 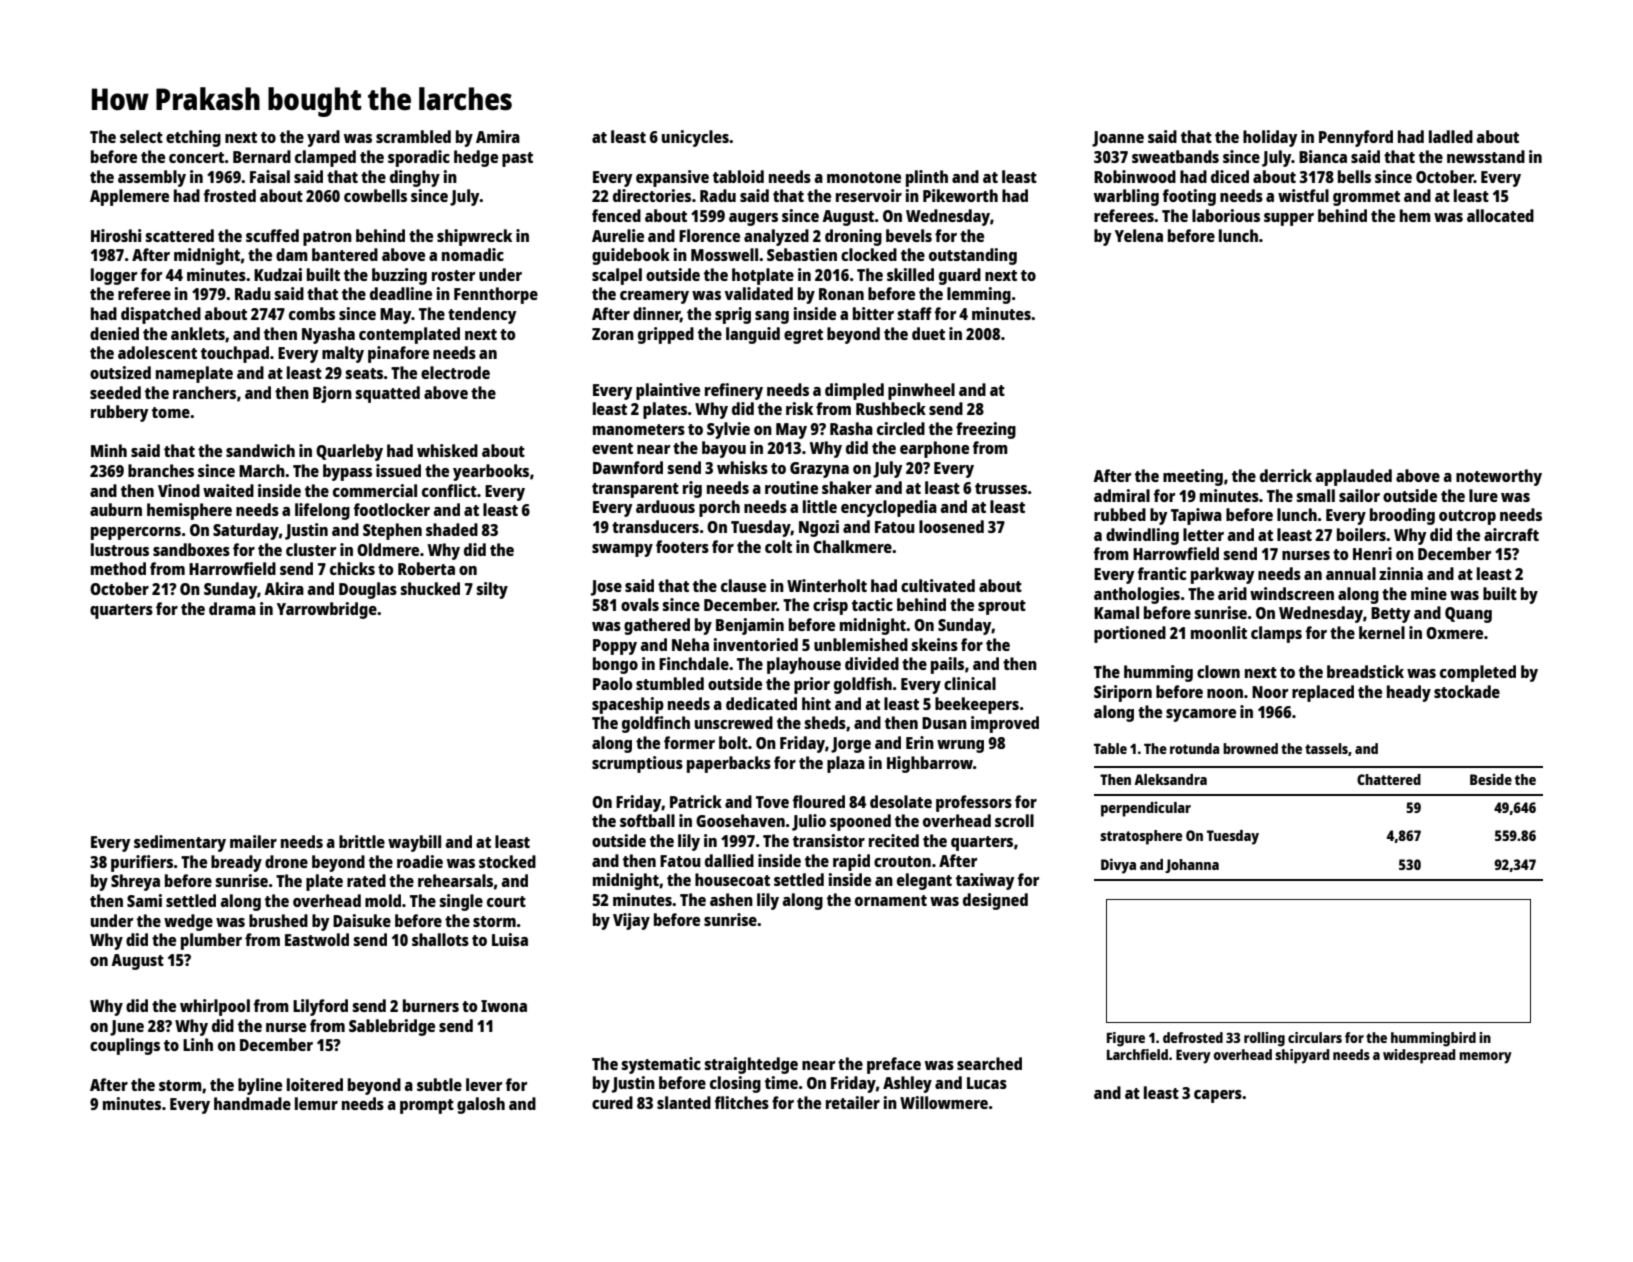 What do you see at coordinates (1286, 475) in the screenshot?
I see `derrick` at bounding box center [1286, 475].
